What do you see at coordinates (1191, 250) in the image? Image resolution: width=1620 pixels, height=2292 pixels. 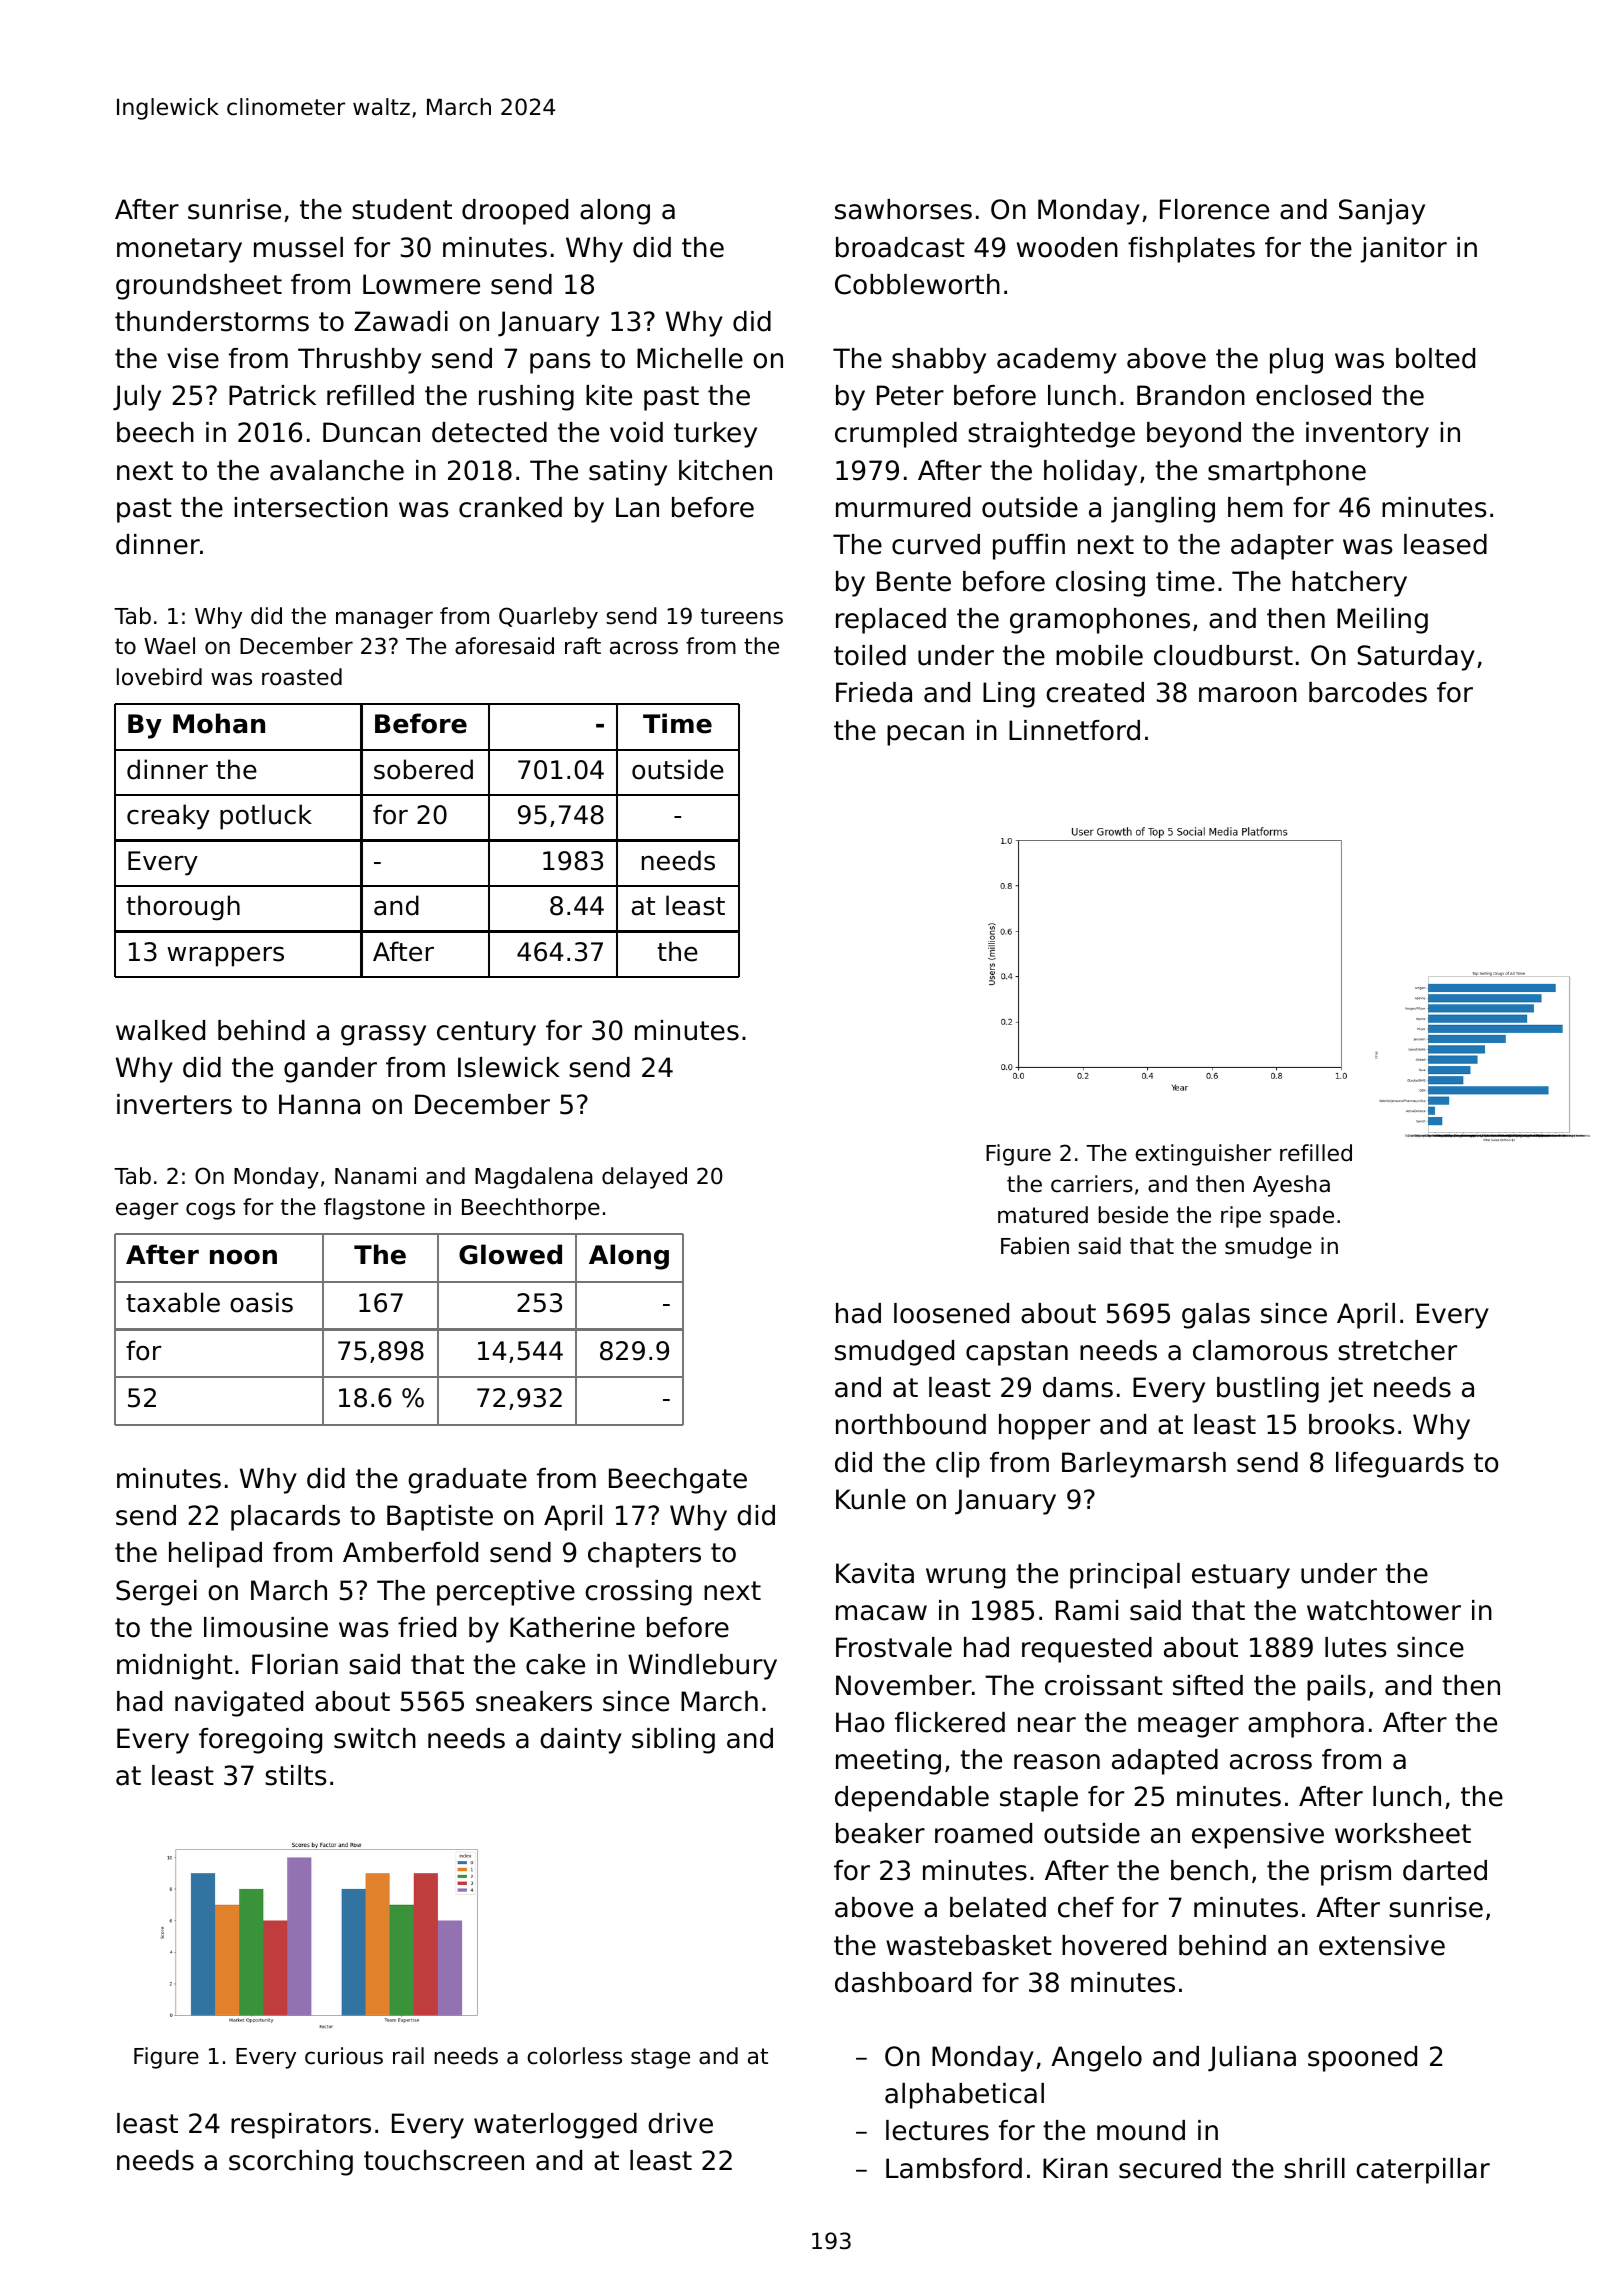 I see `fishplates` at bounding box center [1191, 250].
